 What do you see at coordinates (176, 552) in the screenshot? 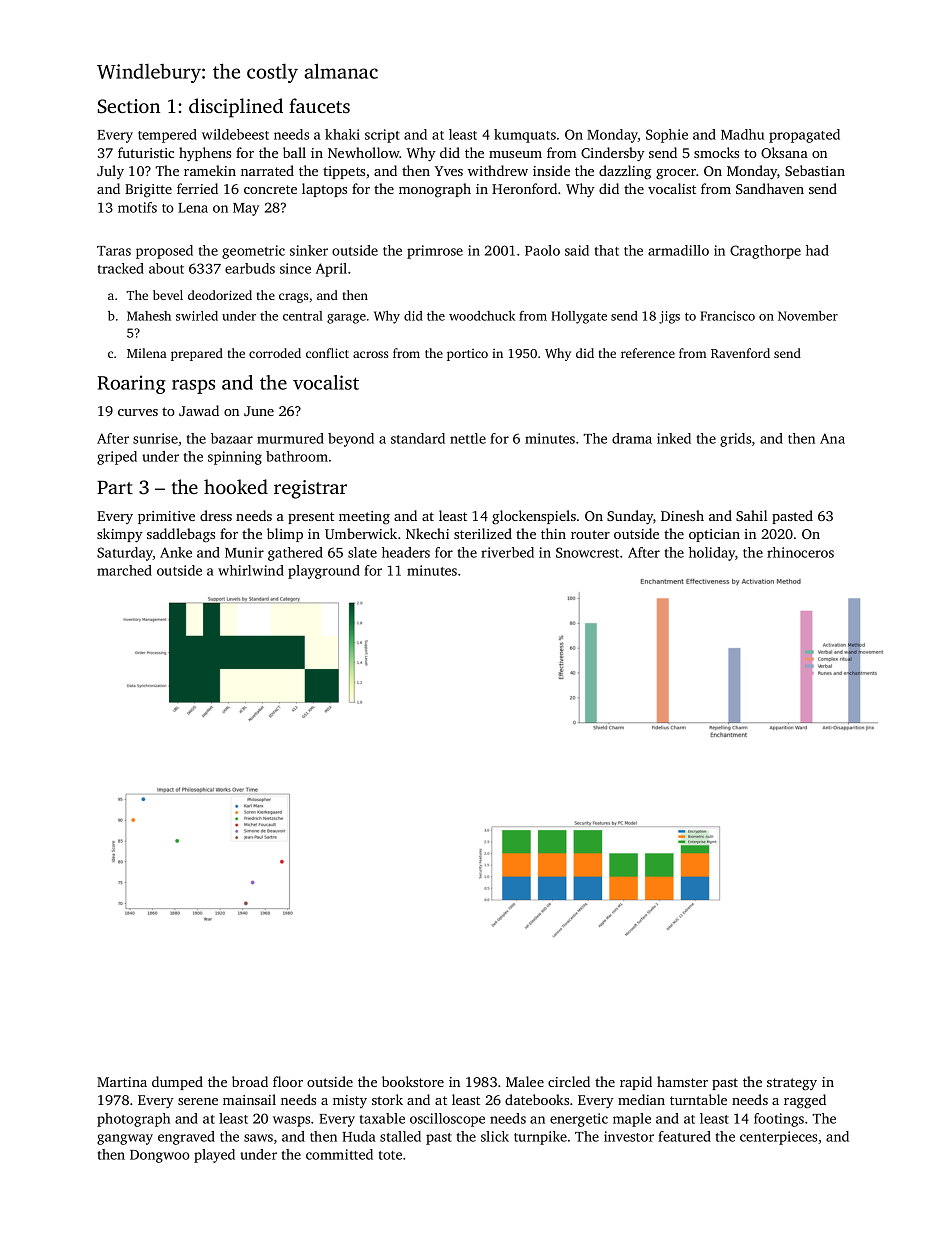
I see `Anke` at bounding box center [176, 552].
